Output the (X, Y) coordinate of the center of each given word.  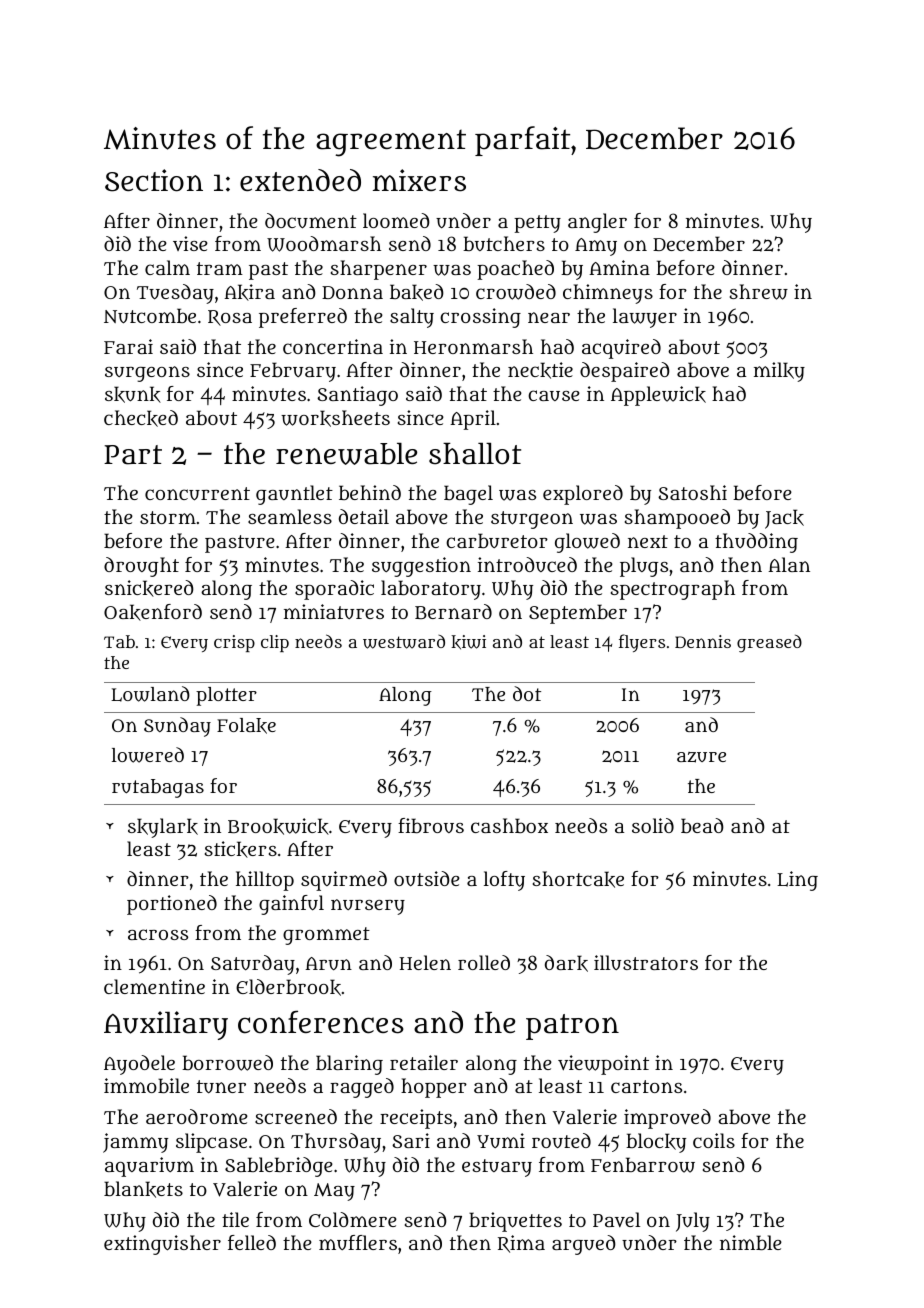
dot (527, 693)
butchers (504, 243)
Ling (797, 881)
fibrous (431, 825)
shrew (759, 292)
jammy (135, 1143)
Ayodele (139, 1065)
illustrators (646, 962)
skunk (133, 394)
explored (583, 495)
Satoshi (692, 492)
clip (275, 643)
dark (566, 963)
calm (167, 267)
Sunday (177, 727)
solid (653, 825)
